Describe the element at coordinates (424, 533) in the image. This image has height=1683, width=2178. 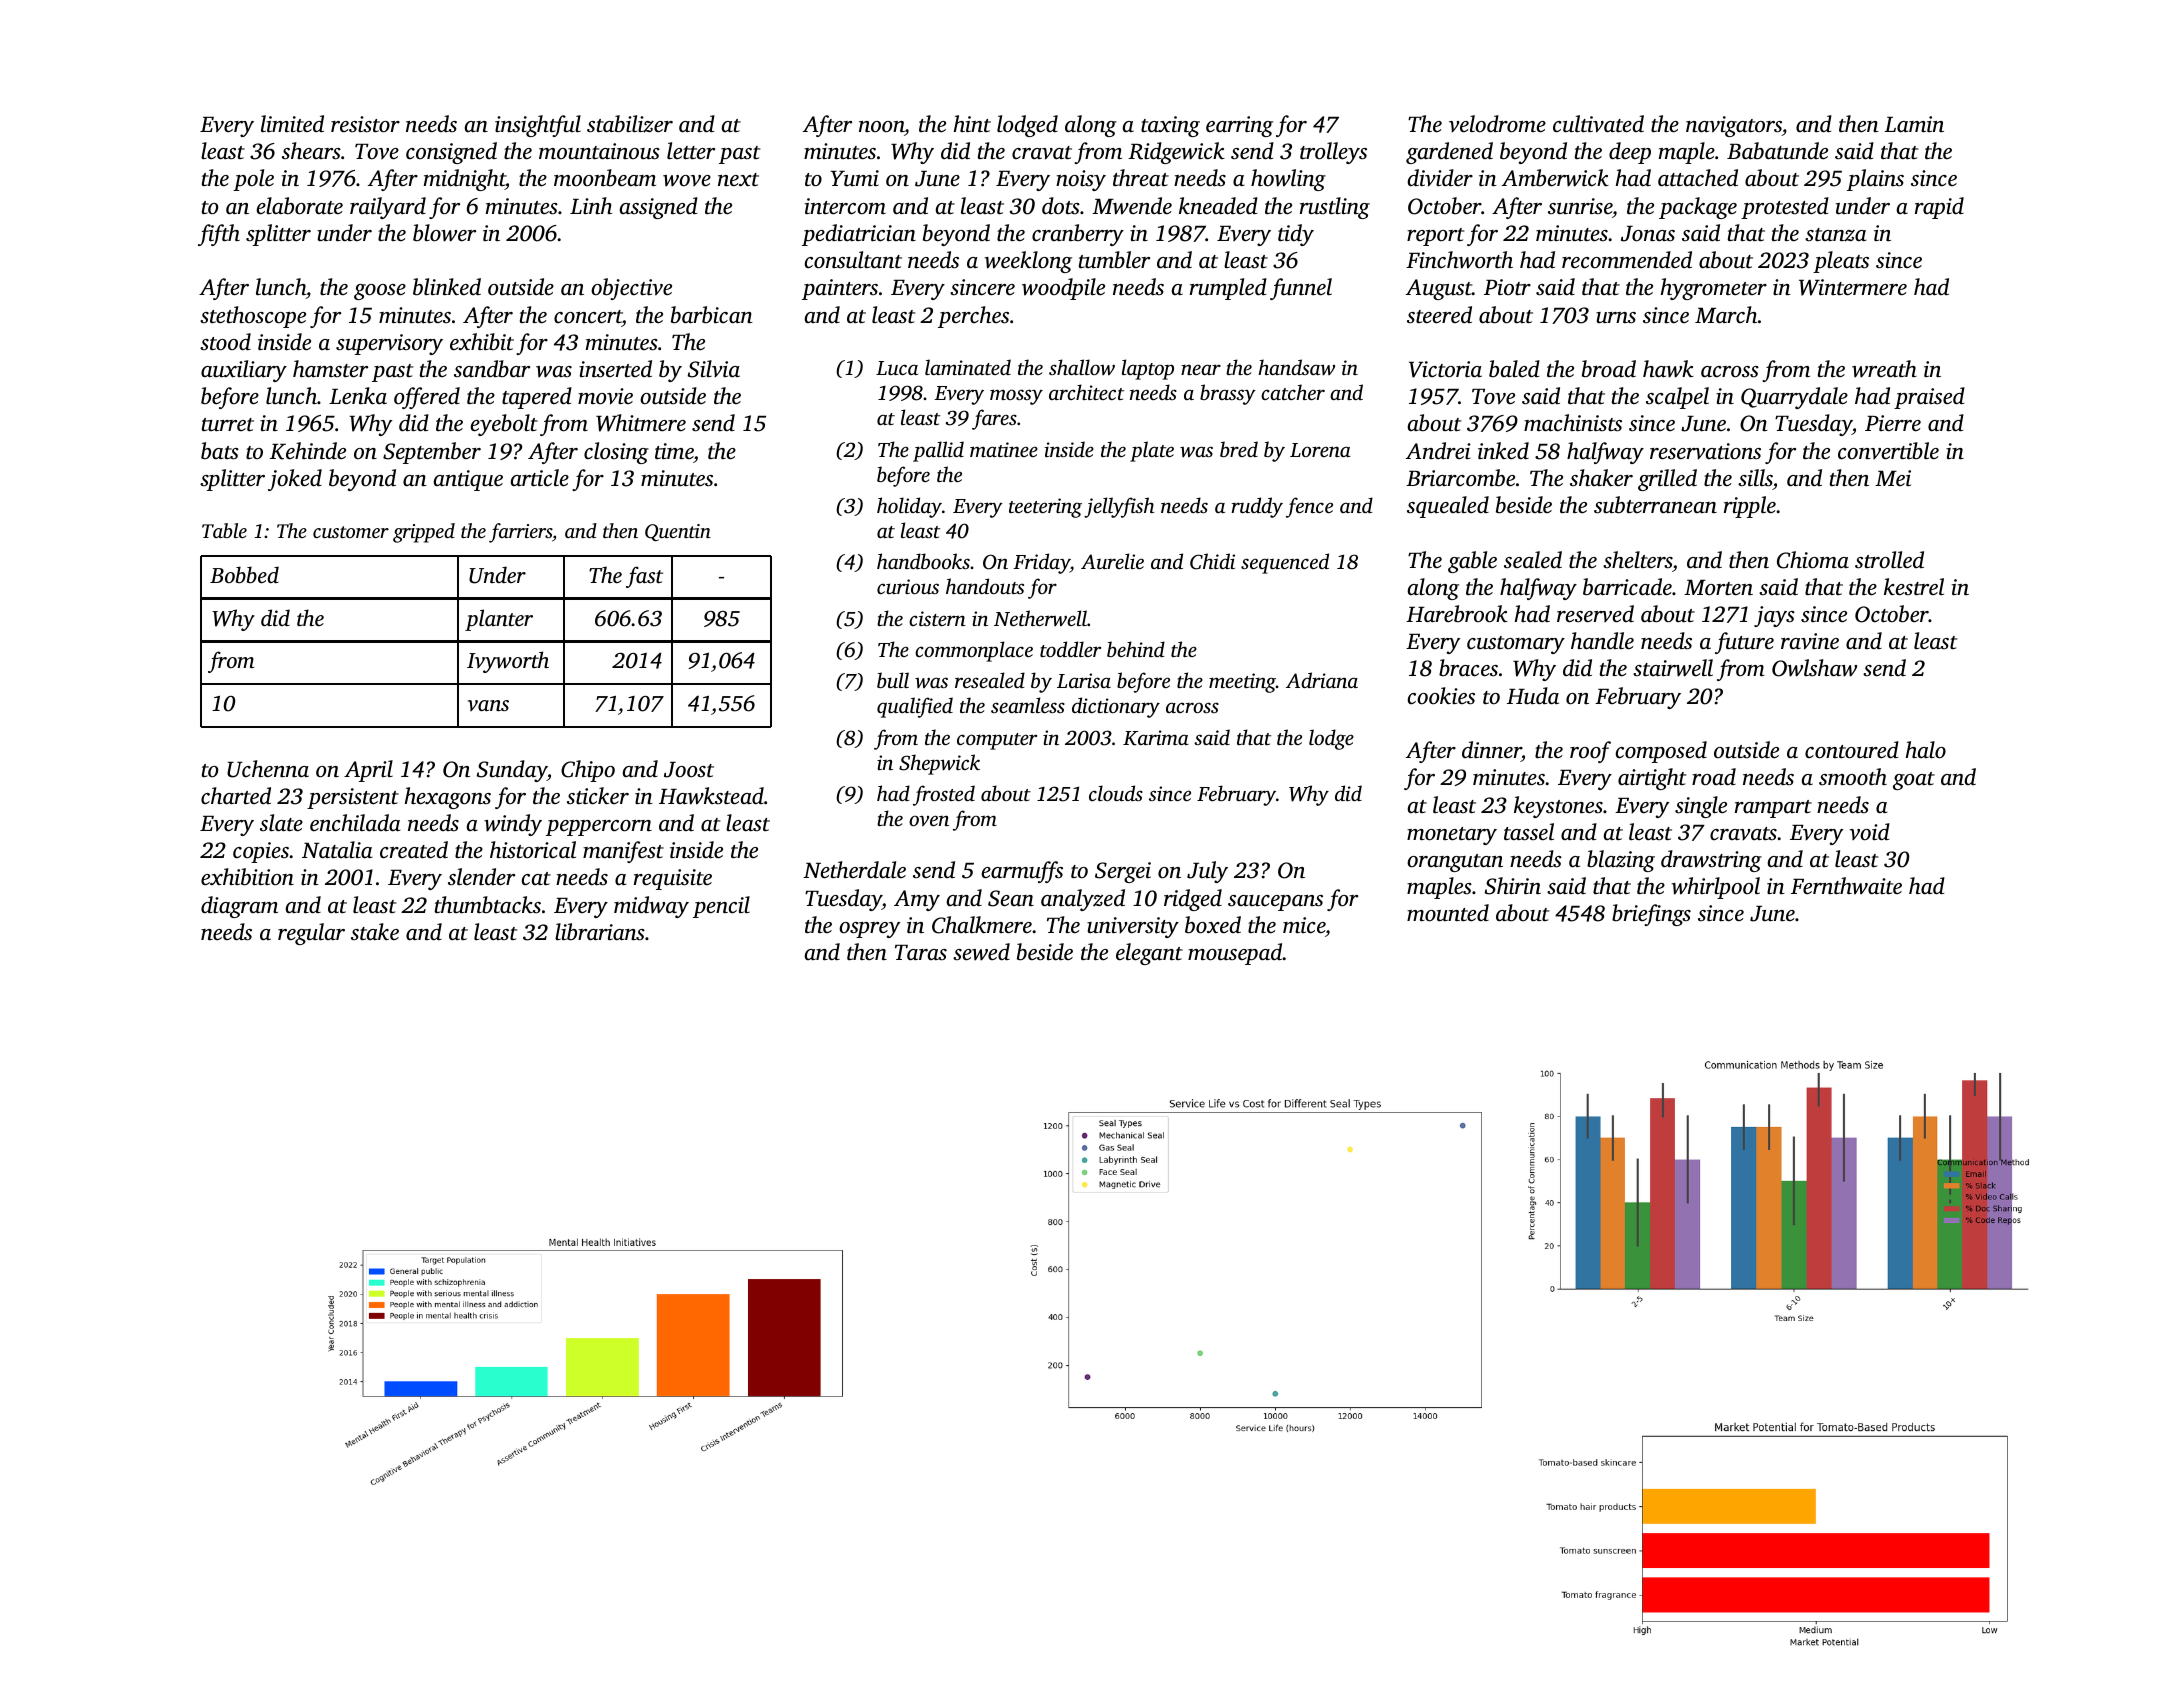
I see `gripped` at that location.
